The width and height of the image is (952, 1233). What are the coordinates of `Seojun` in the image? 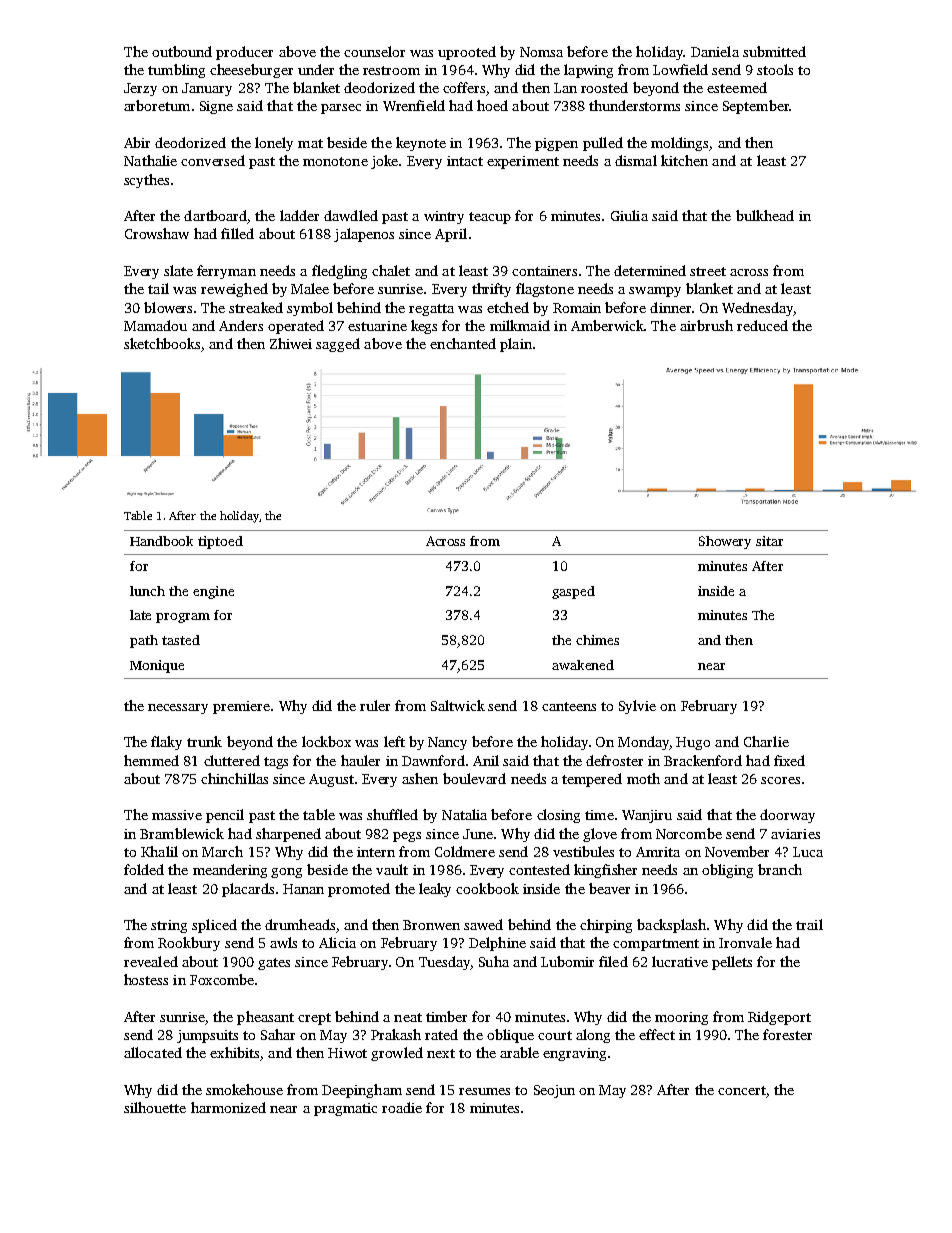 It's located at (554, 1091).
